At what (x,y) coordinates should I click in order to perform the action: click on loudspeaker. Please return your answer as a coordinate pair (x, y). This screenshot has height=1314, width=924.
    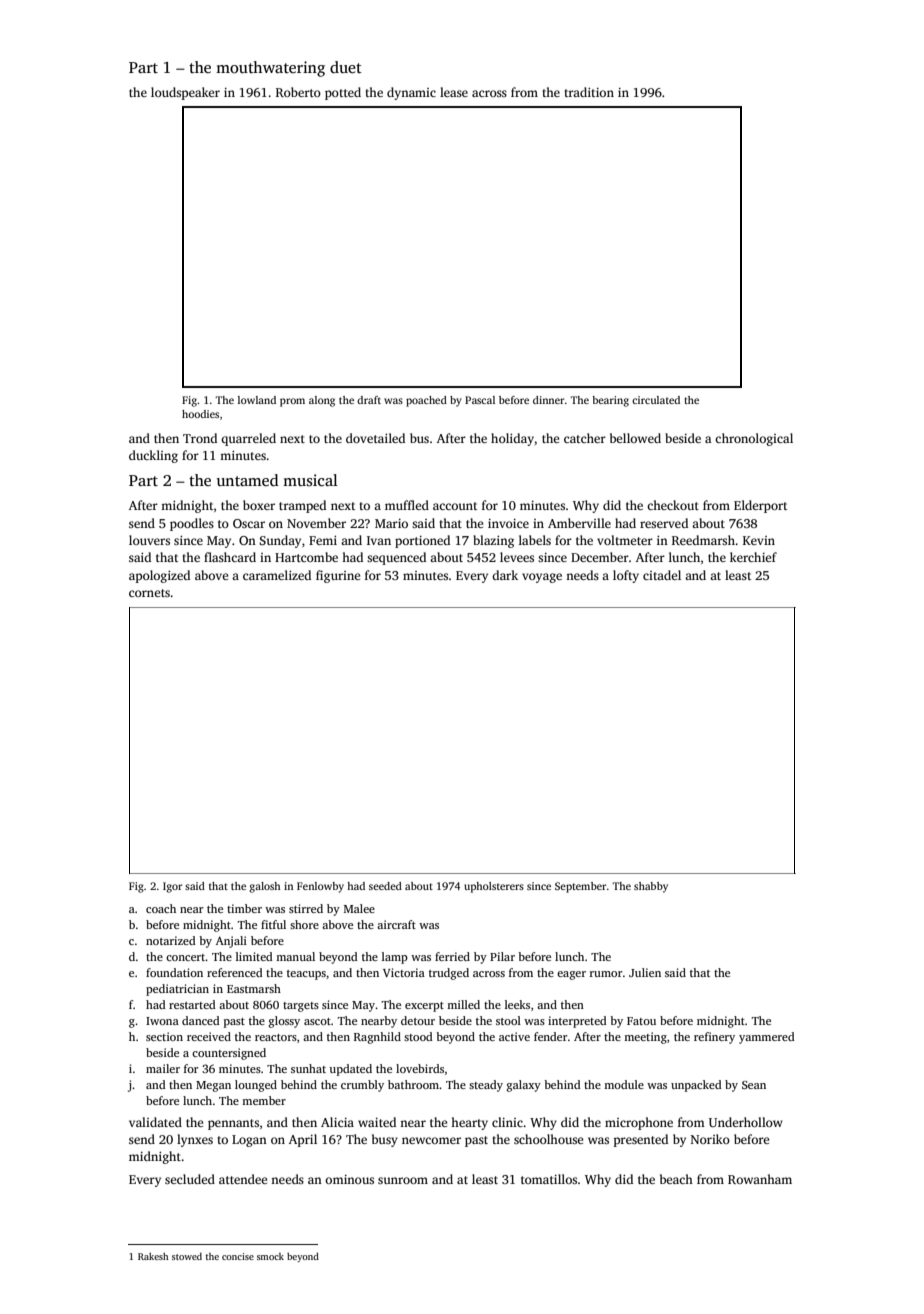
    Looking at the image, I should click on (185, 93).
